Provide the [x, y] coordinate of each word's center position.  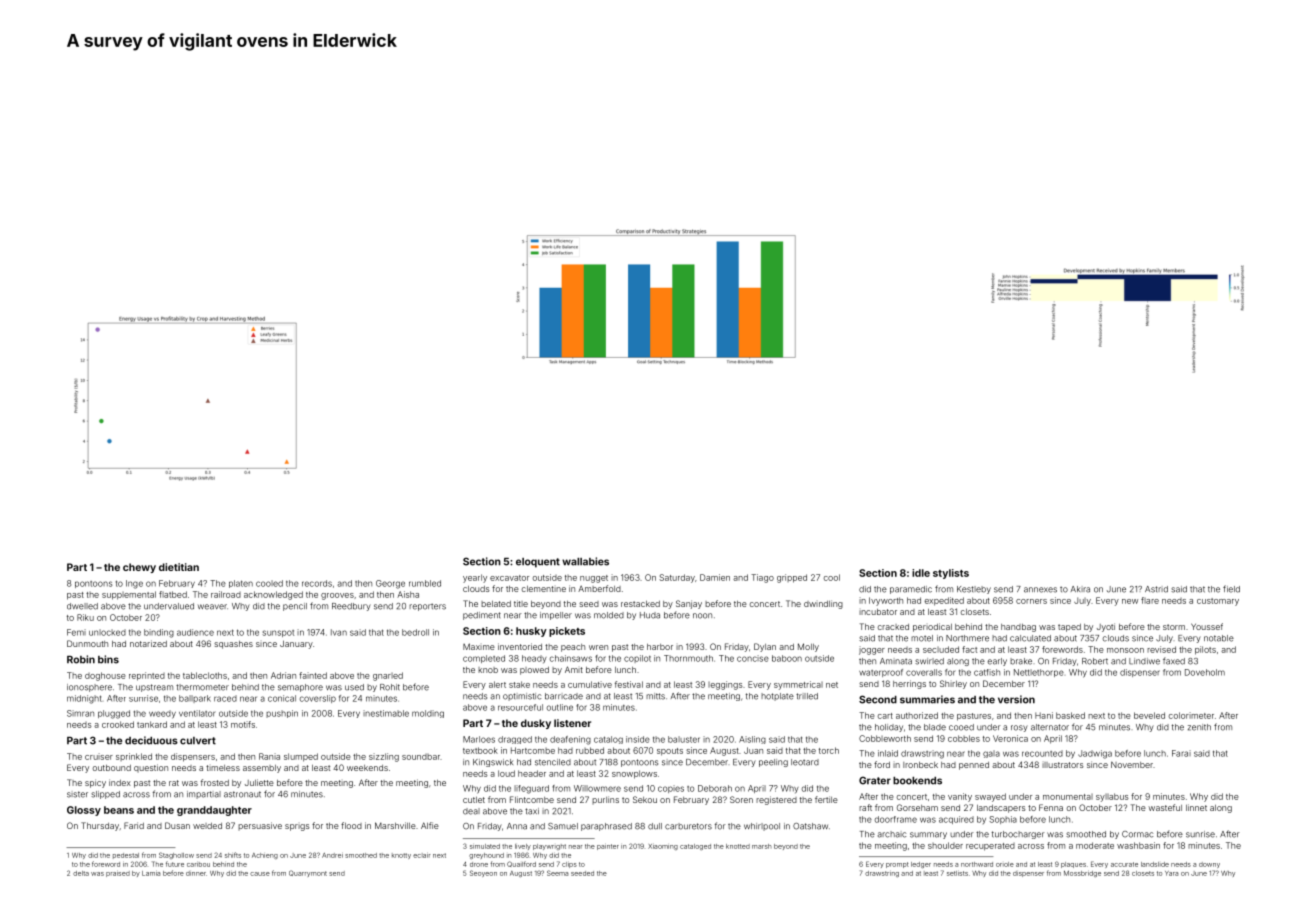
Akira [1080, 589]
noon [702, 616]
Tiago [762, 578]
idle [921, 573]
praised [118, 874]
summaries [927, 699]
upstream [154, 688]
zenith [1199, 727]
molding [428, 714]
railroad [226, 594]
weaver [212, 607]
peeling [773, 763]
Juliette [259, 782]
